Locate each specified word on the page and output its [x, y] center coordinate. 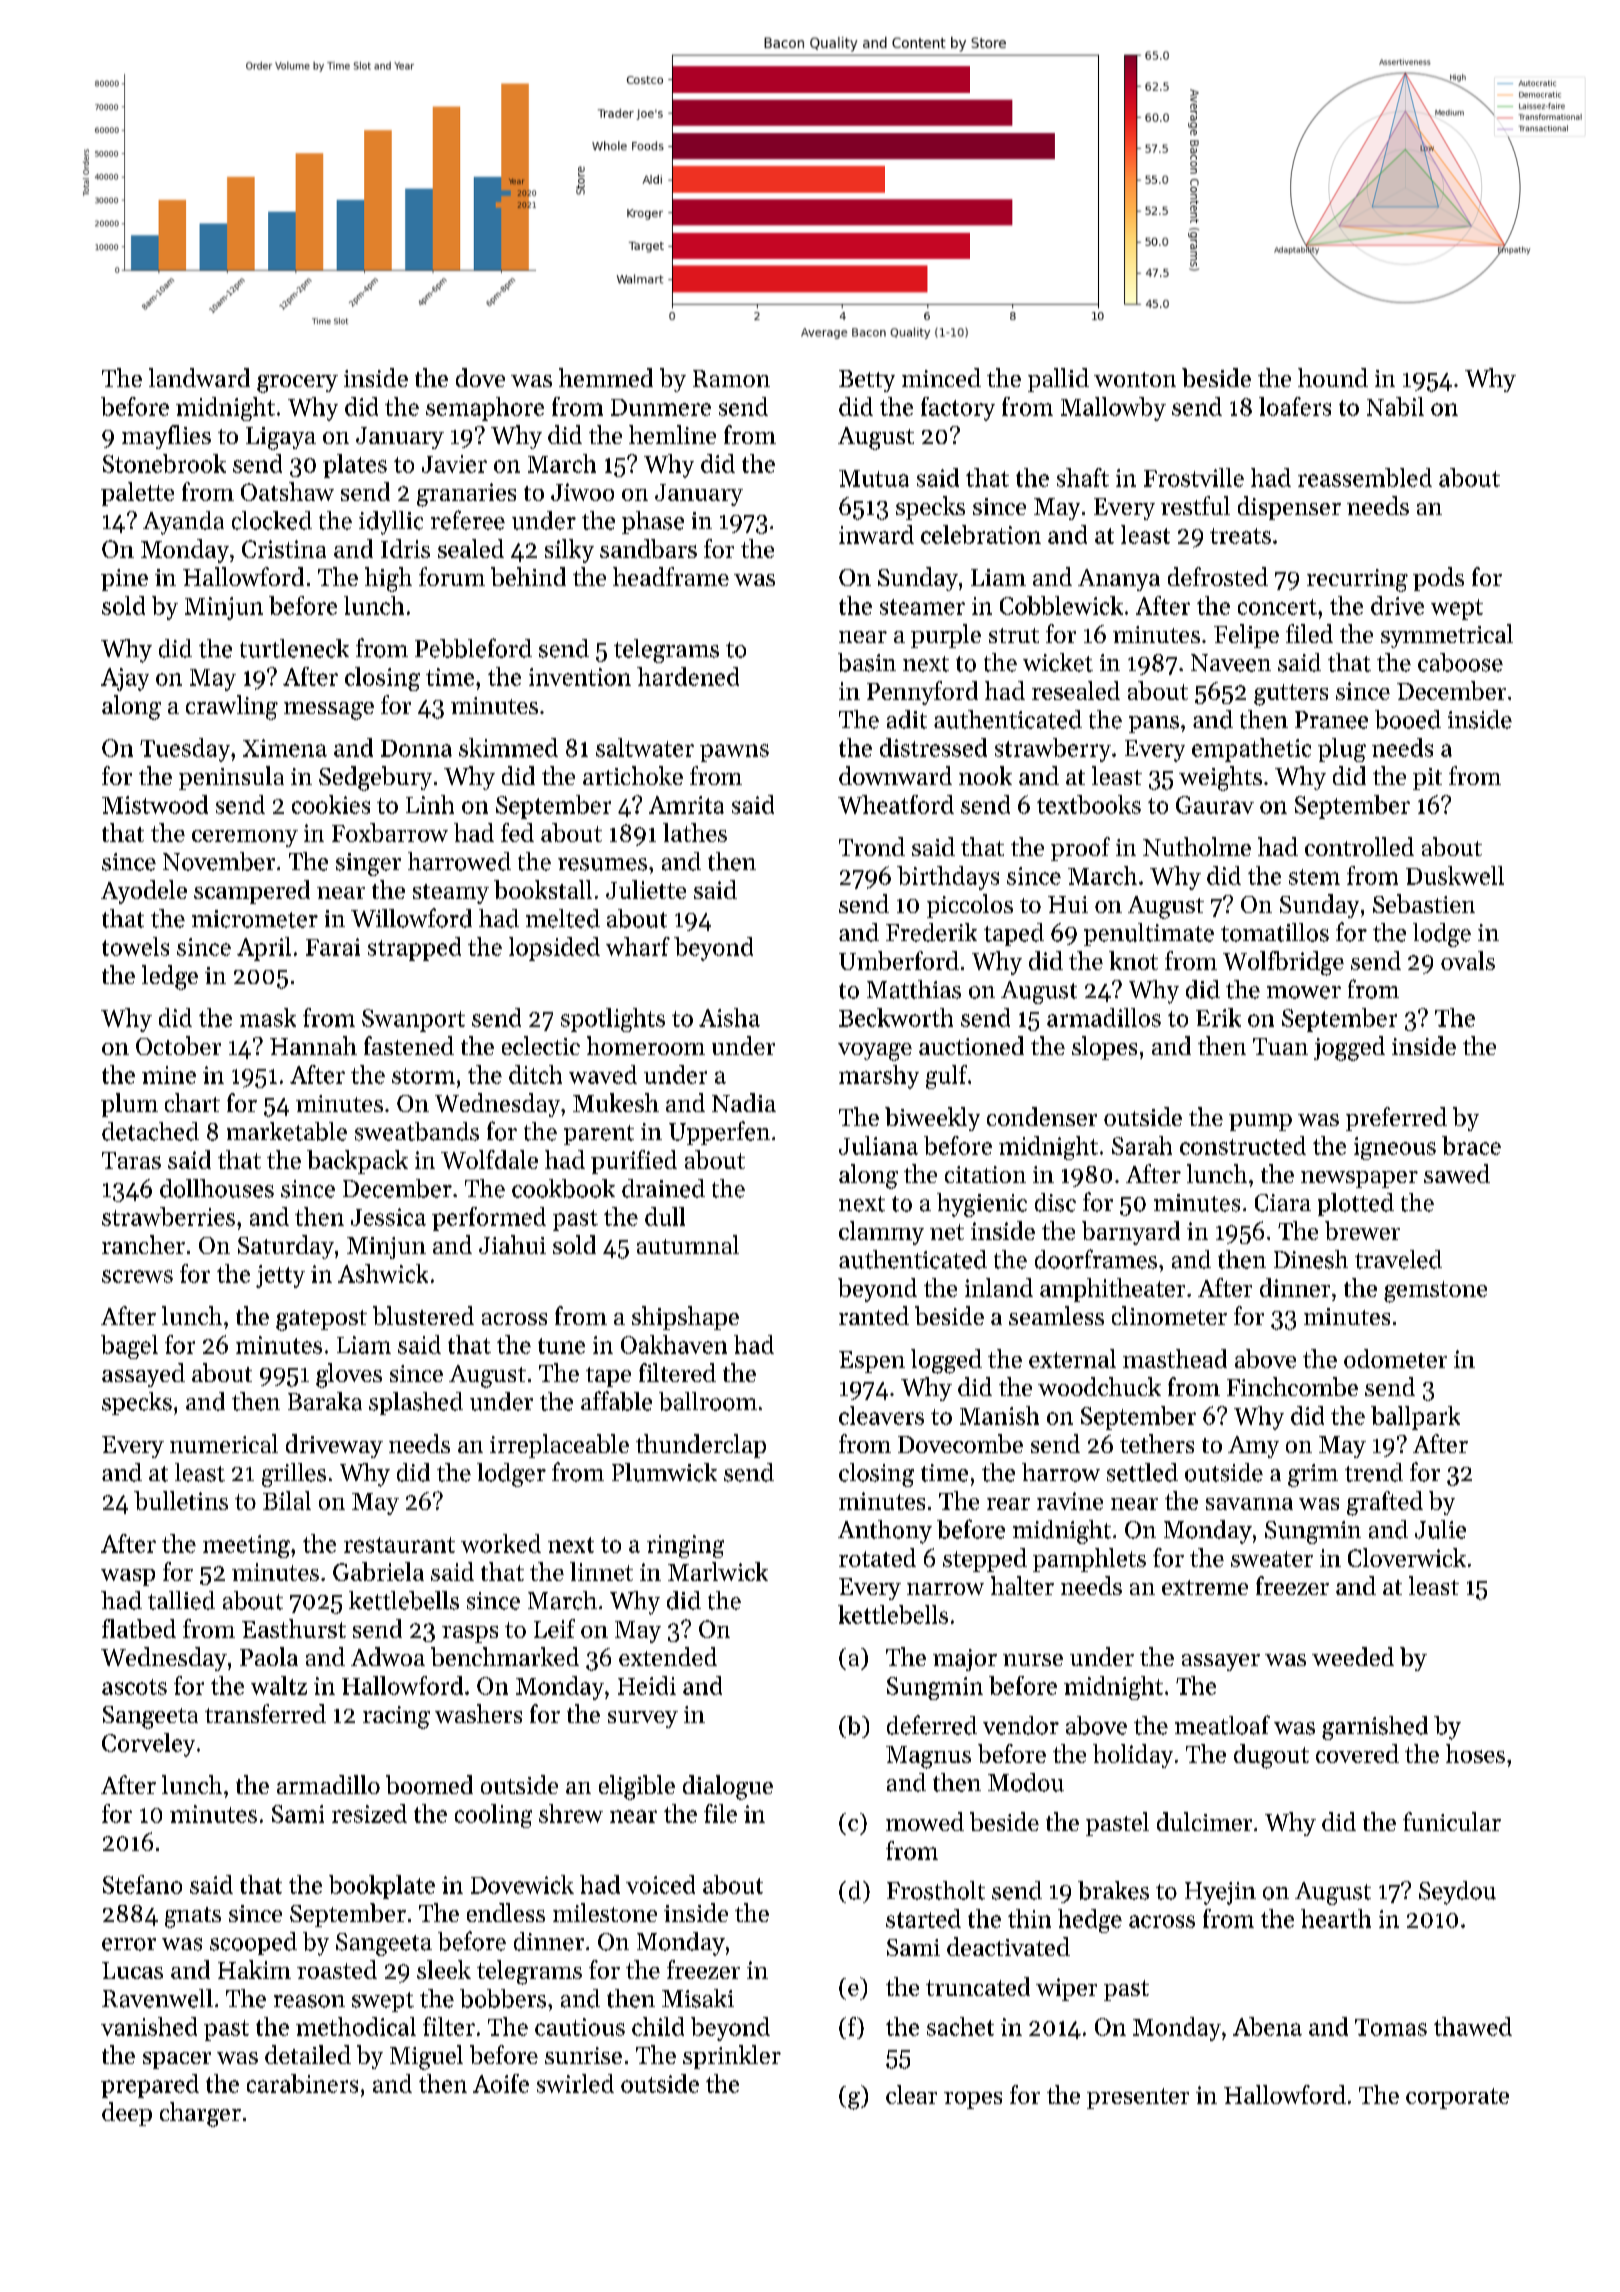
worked [501, 1543]
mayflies [166, 437]
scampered [252, 892]
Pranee [1331, 720]
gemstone [1435, 1292]
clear [911, 2094]
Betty [867, 381]
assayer [1221, 1662]
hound [1333, 377]
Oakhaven [674, 1344]
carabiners [302, 2083]
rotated [877, 1557]
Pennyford [922, 693]
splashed [416, 1403]
